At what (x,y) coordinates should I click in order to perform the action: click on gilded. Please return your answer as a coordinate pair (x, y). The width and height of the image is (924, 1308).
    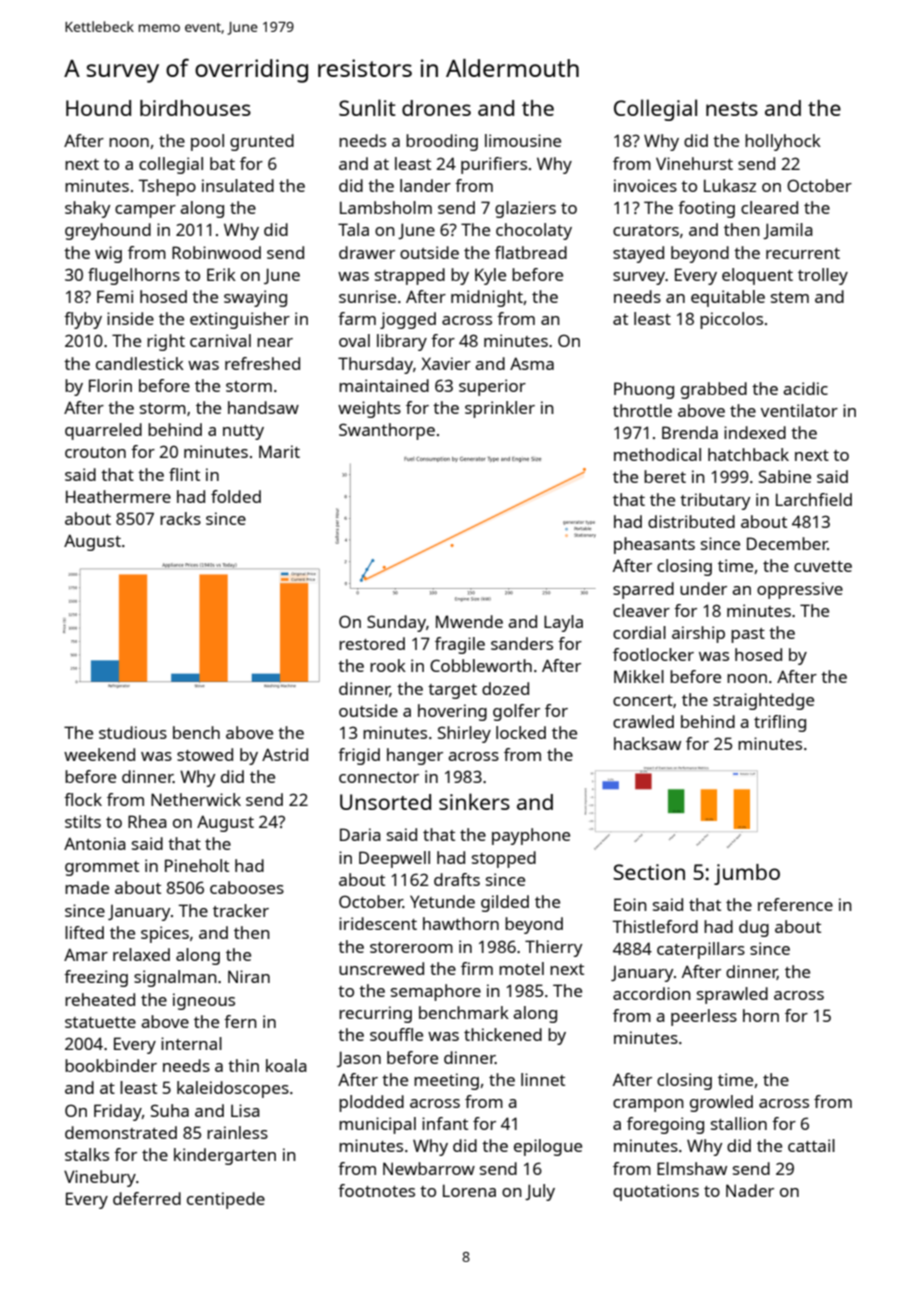
    Looking at the image, I should click on (505, 903).
